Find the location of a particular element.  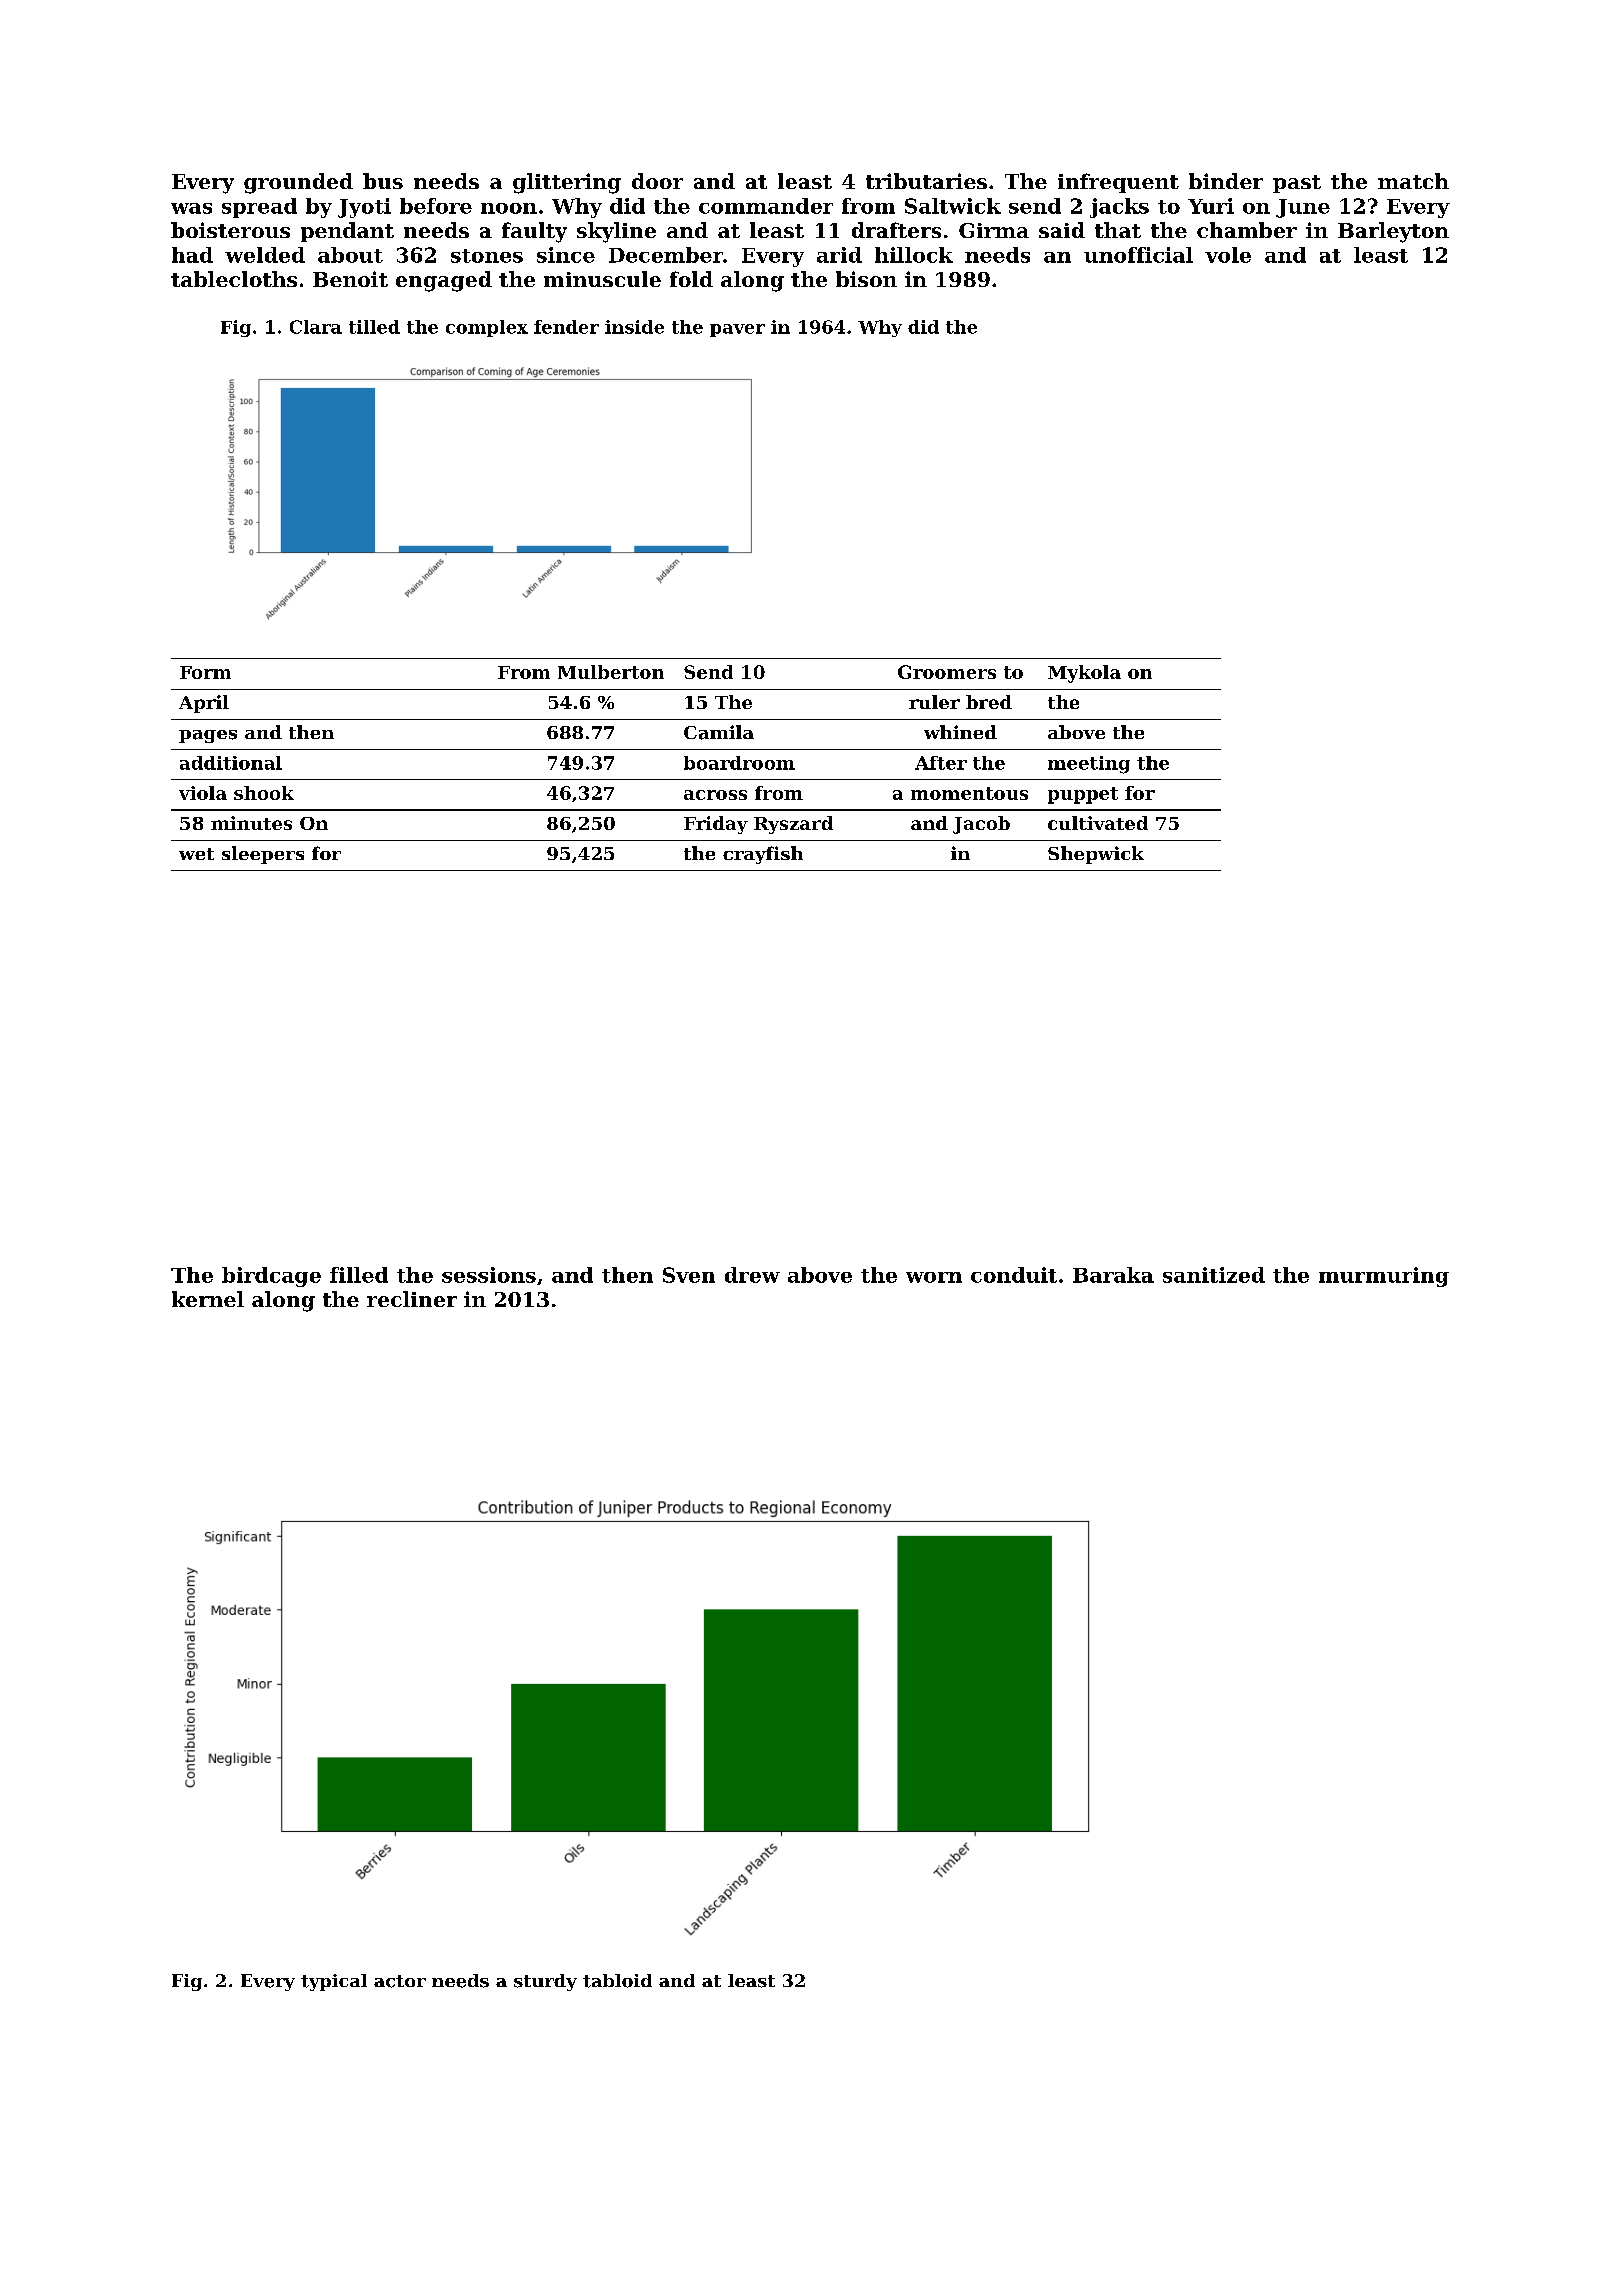

vole is located at coordinates (1228, 255).
